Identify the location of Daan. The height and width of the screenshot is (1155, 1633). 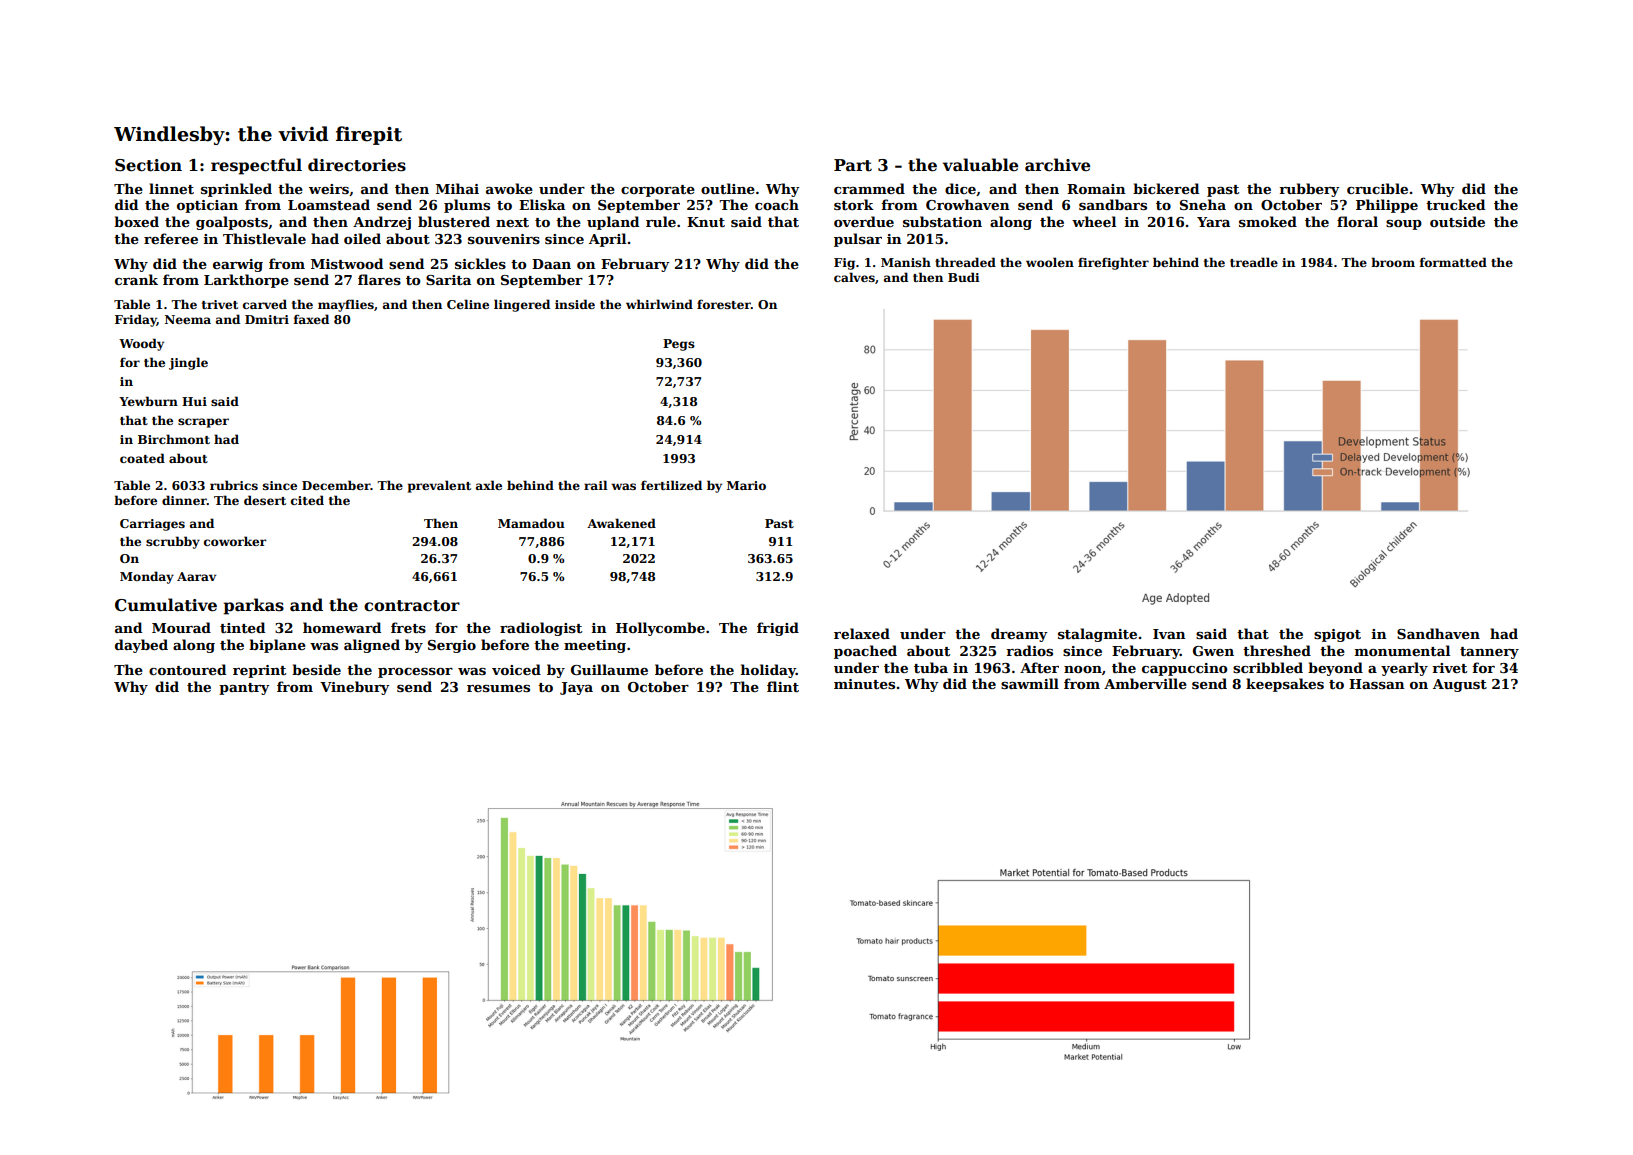
(551, 264).
